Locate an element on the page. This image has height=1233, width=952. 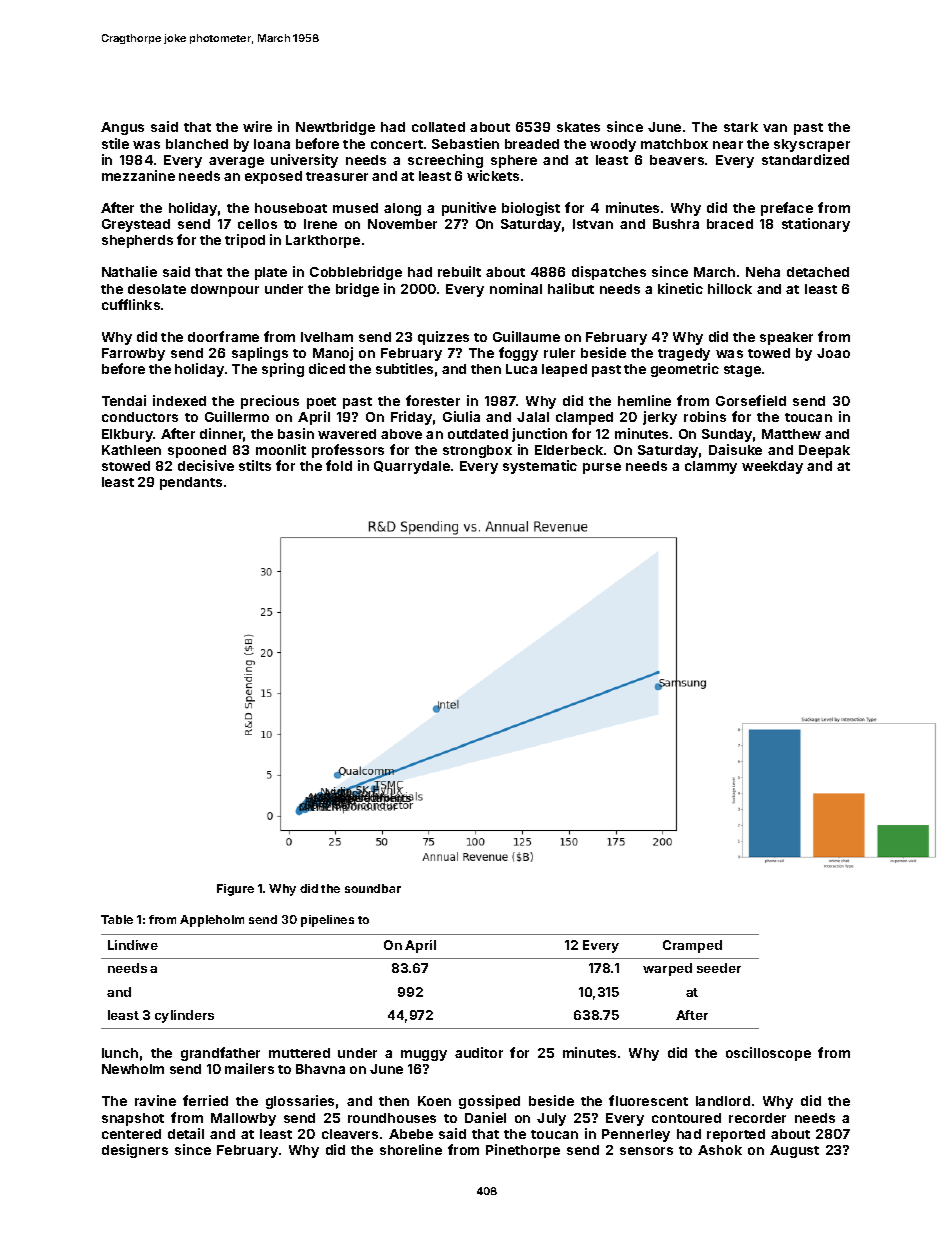
oscilloscope is located at coordinates (768, 1054).
